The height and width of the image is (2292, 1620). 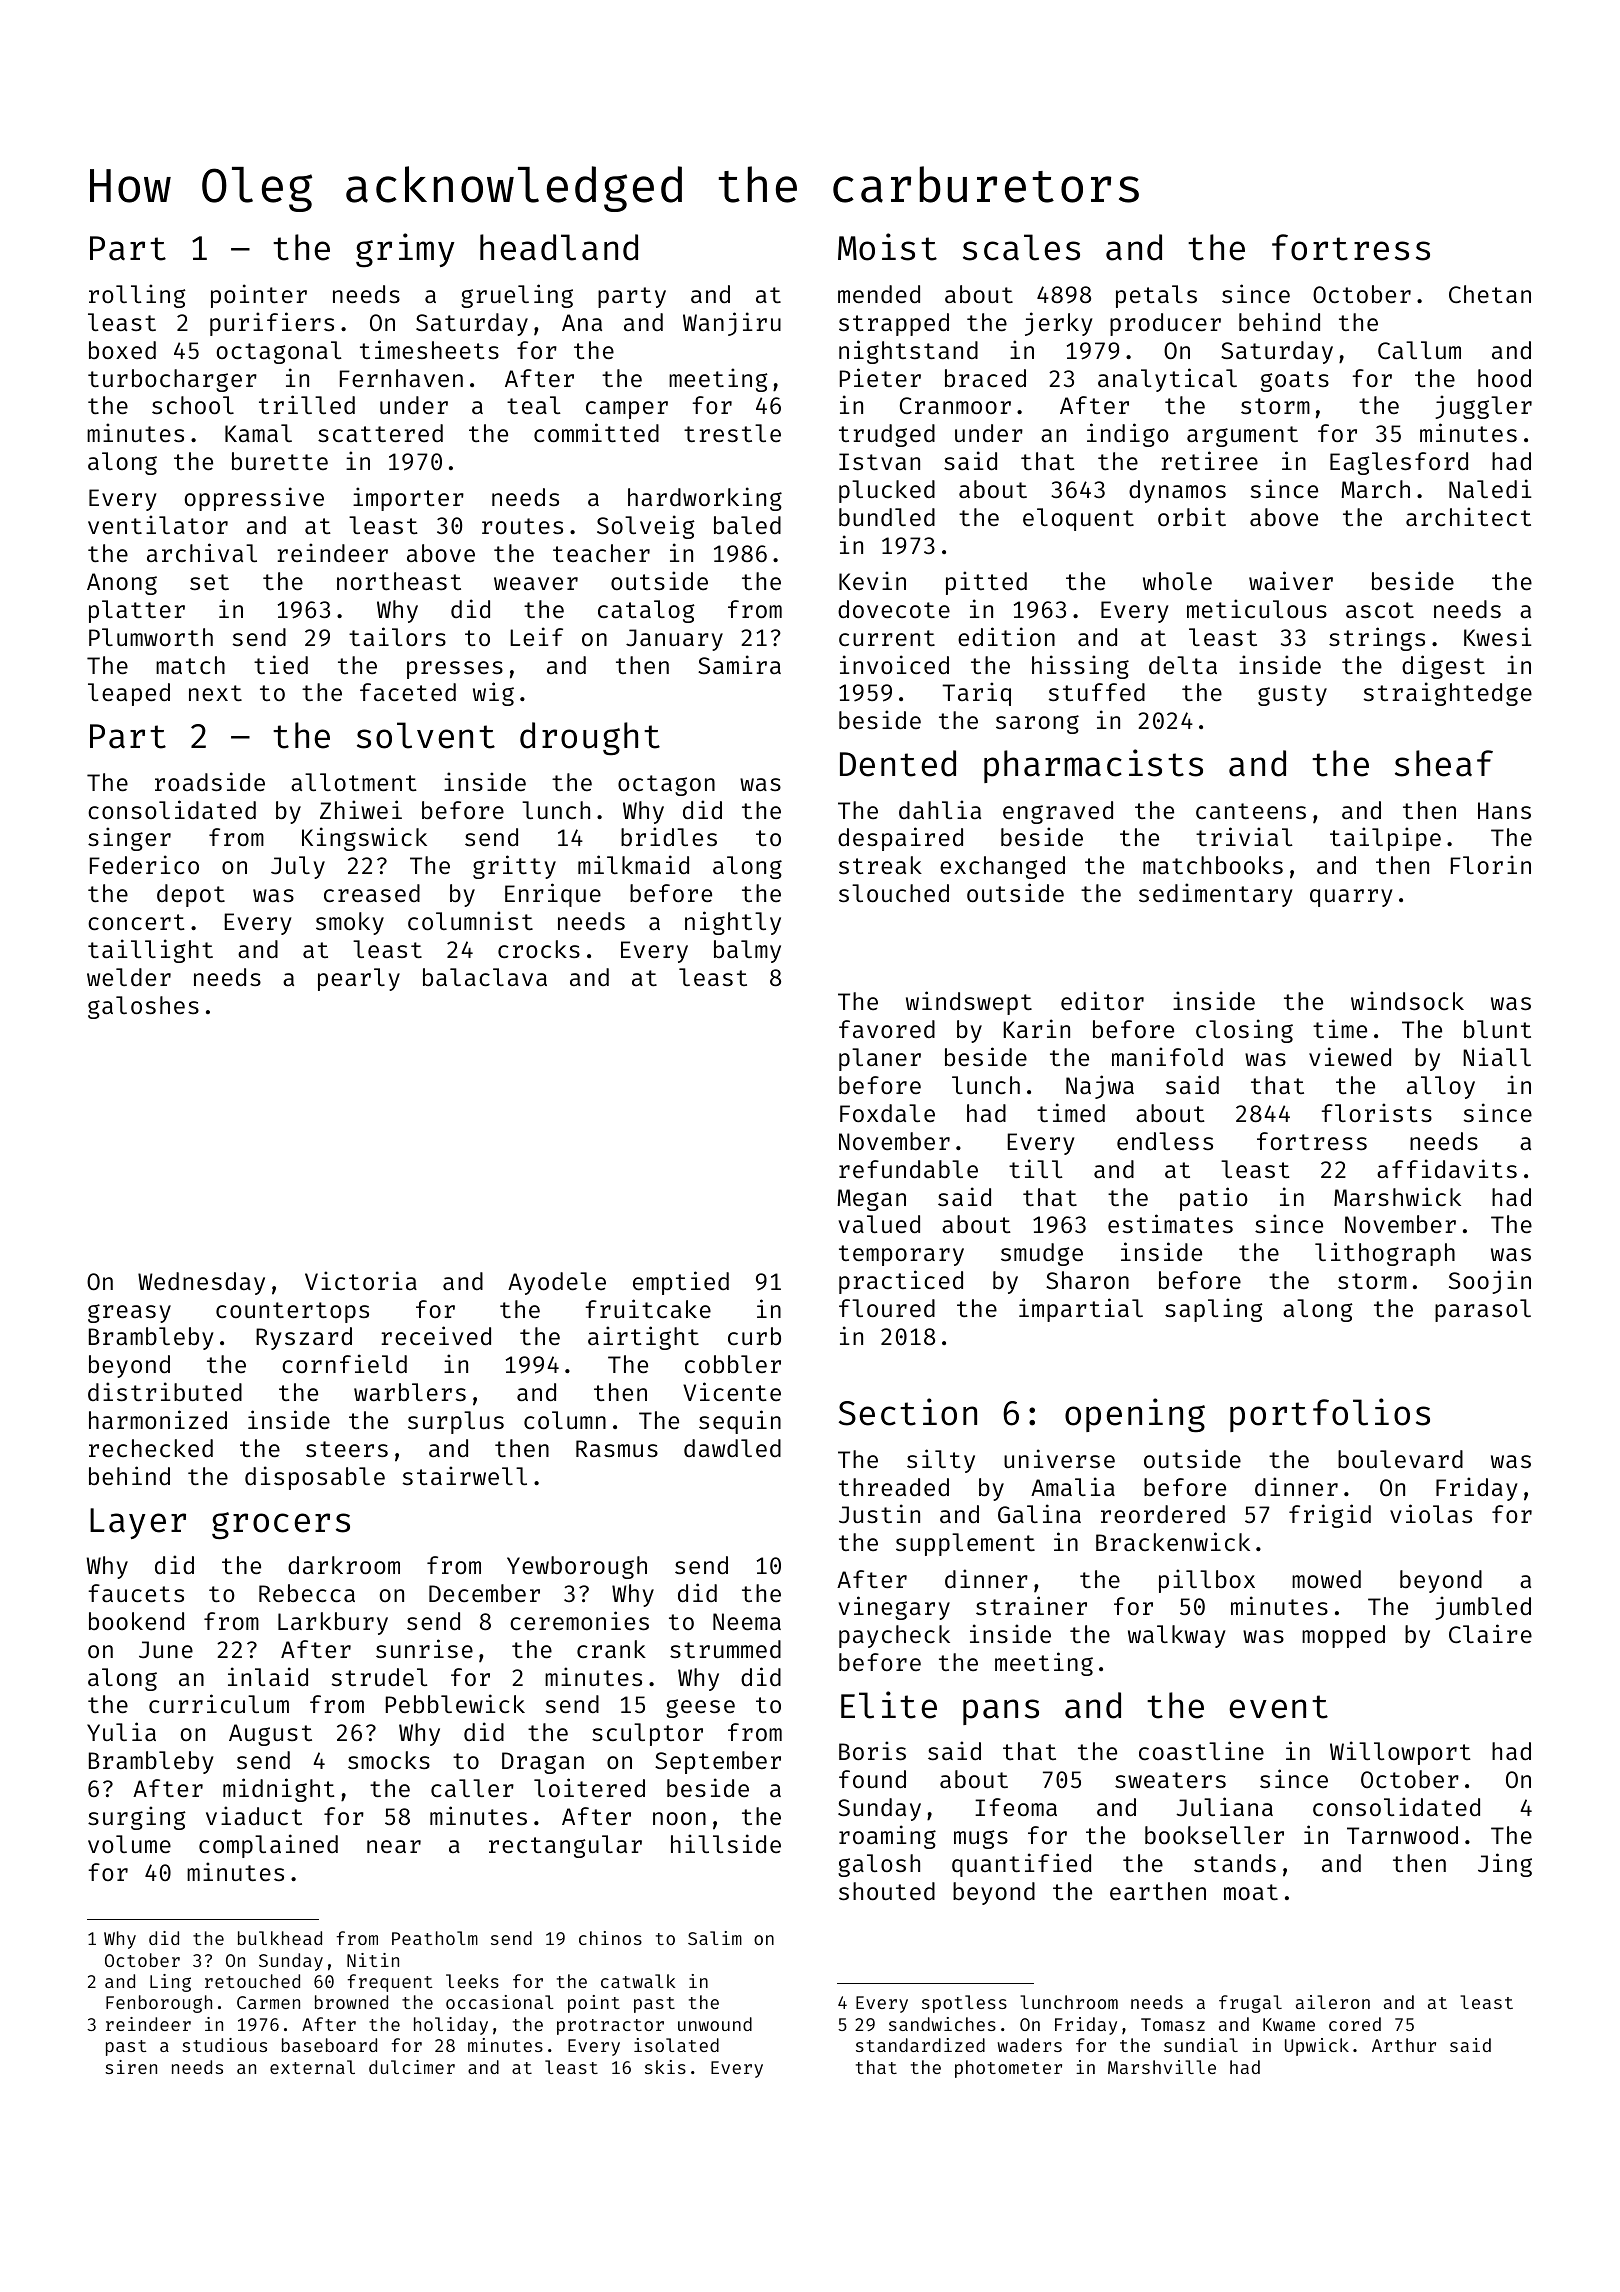 What do you see at coordinates (1201, 1750) in the image?
I see `coastline` at bounding box center [1201, 1750].
